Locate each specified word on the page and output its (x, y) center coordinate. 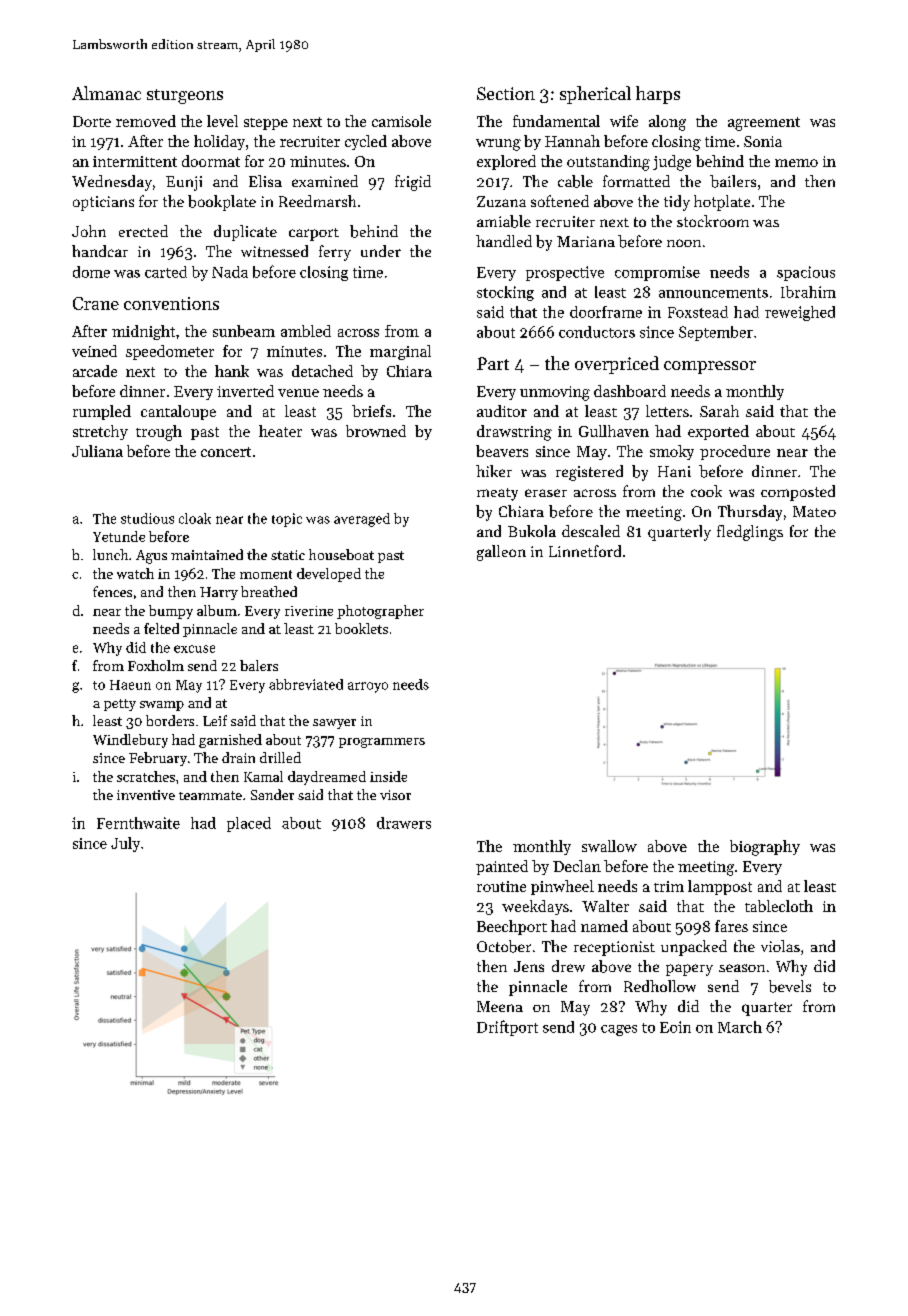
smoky (672, 452)
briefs (371, 411)
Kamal (263, 776)
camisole (401, 121)
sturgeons (185, 96)
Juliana (97, 451)
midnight (143, 332)
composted (798, 493)
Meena (500, 1006)
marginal (400, 352)
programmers (382, 743)
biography (765, 848)
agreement (764, 124)
